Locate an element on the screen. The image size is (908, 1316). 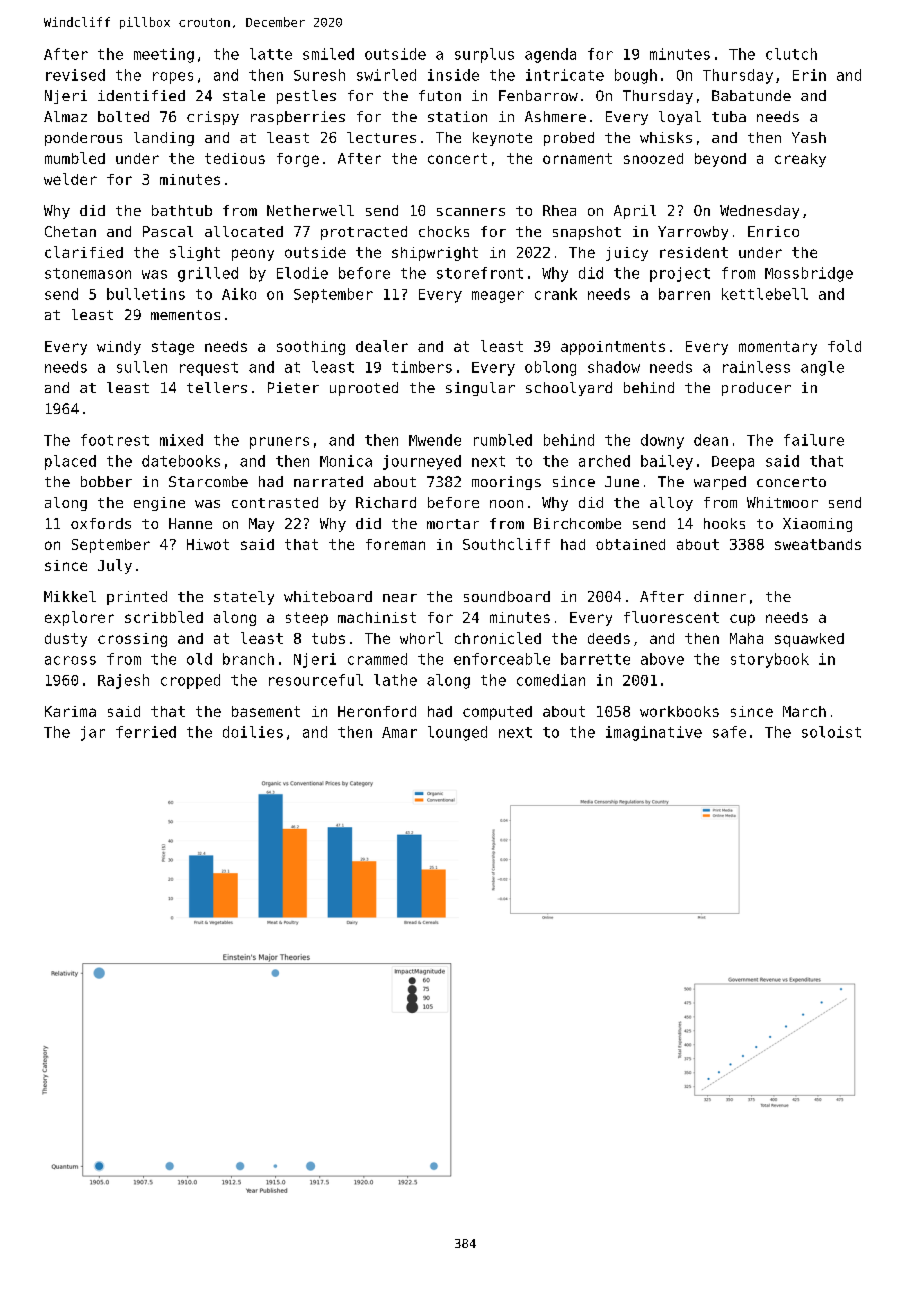
Babatunde is located at coordinates (751, 95).
